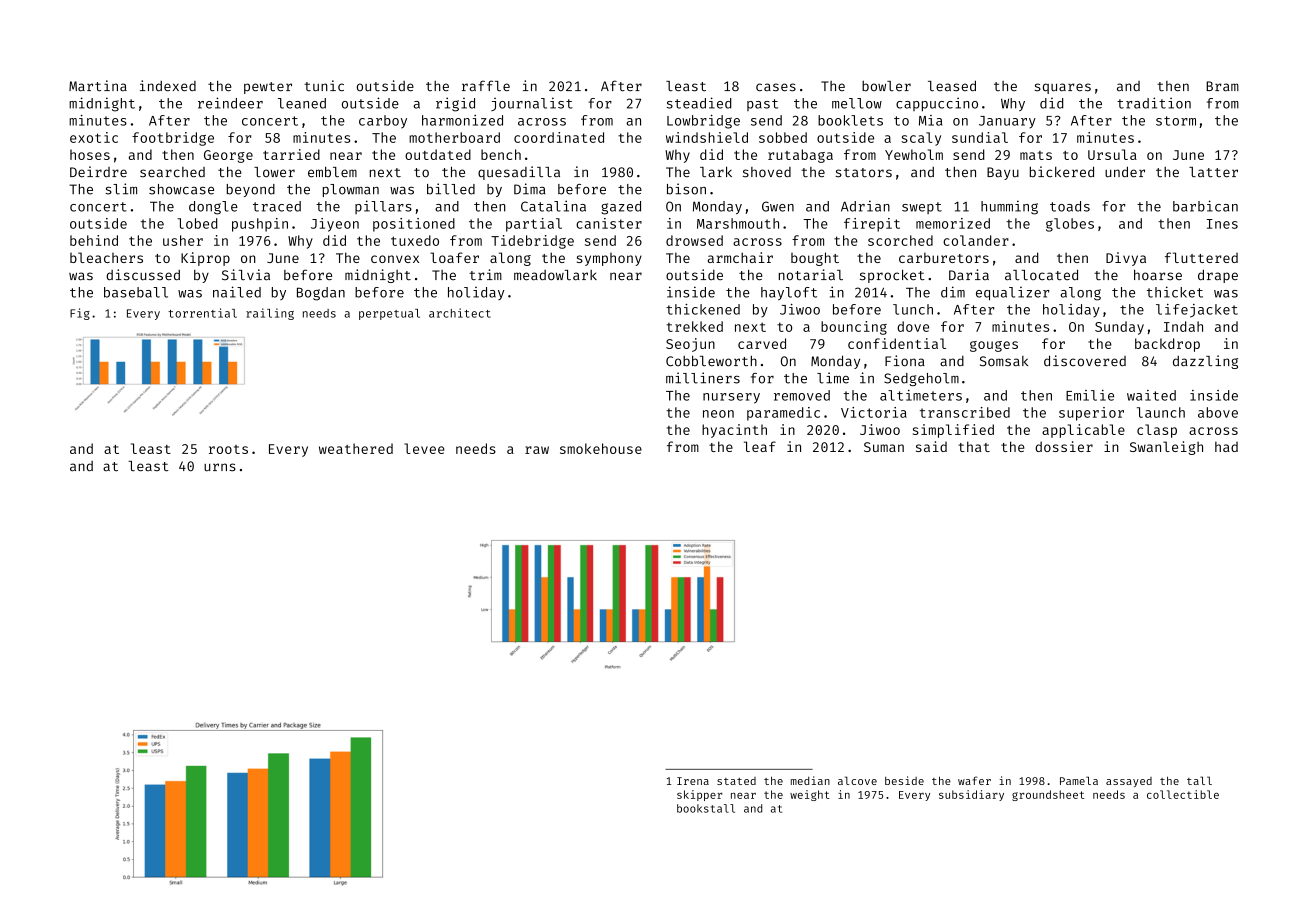 The height and width of the page is (924, 1308). Describe the element at coordinates (94, 137) in the page. I see `exotic` at that location.
